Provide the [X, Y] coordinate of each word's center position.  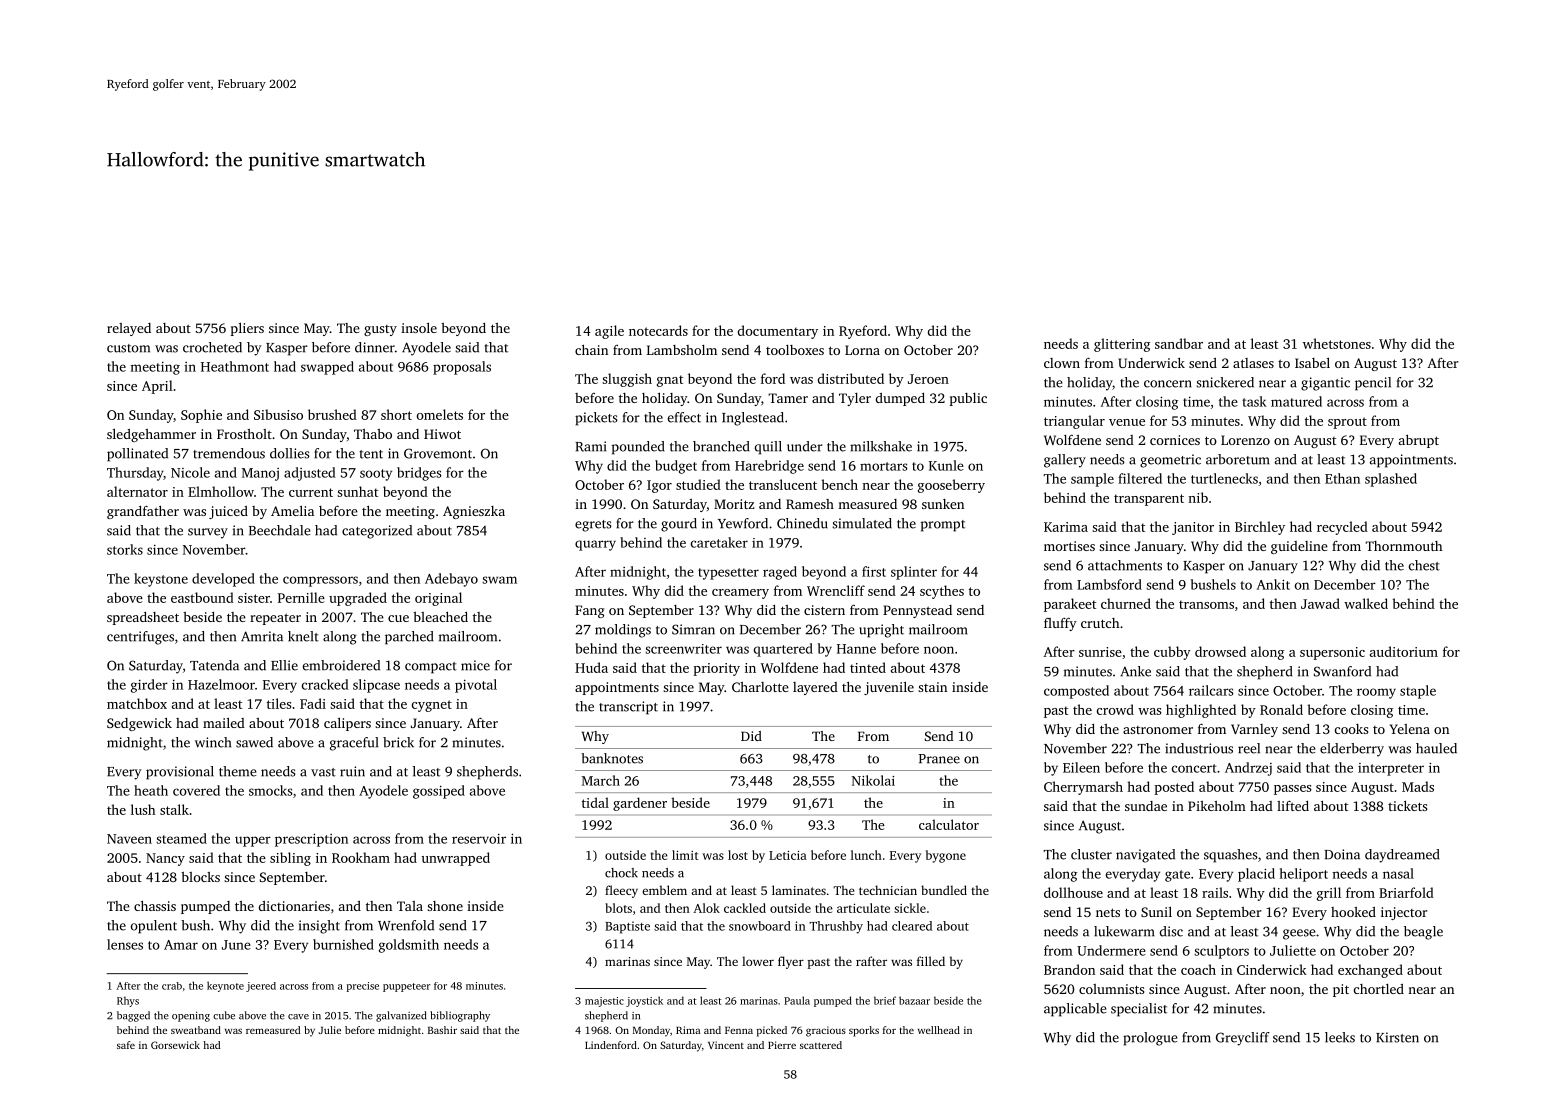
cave [298, 1017]
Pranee [939, 759]
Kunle [946, 465]
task [1254, 401]
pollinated [137, 455]
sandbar [1179, 343]
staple [1418, 692]
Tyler [855, 399]
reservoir [479, 838]
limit [685, 855]
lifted [1293, 806]
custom [128, 348]
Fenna [739, 1030]
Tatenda [214, 665]
